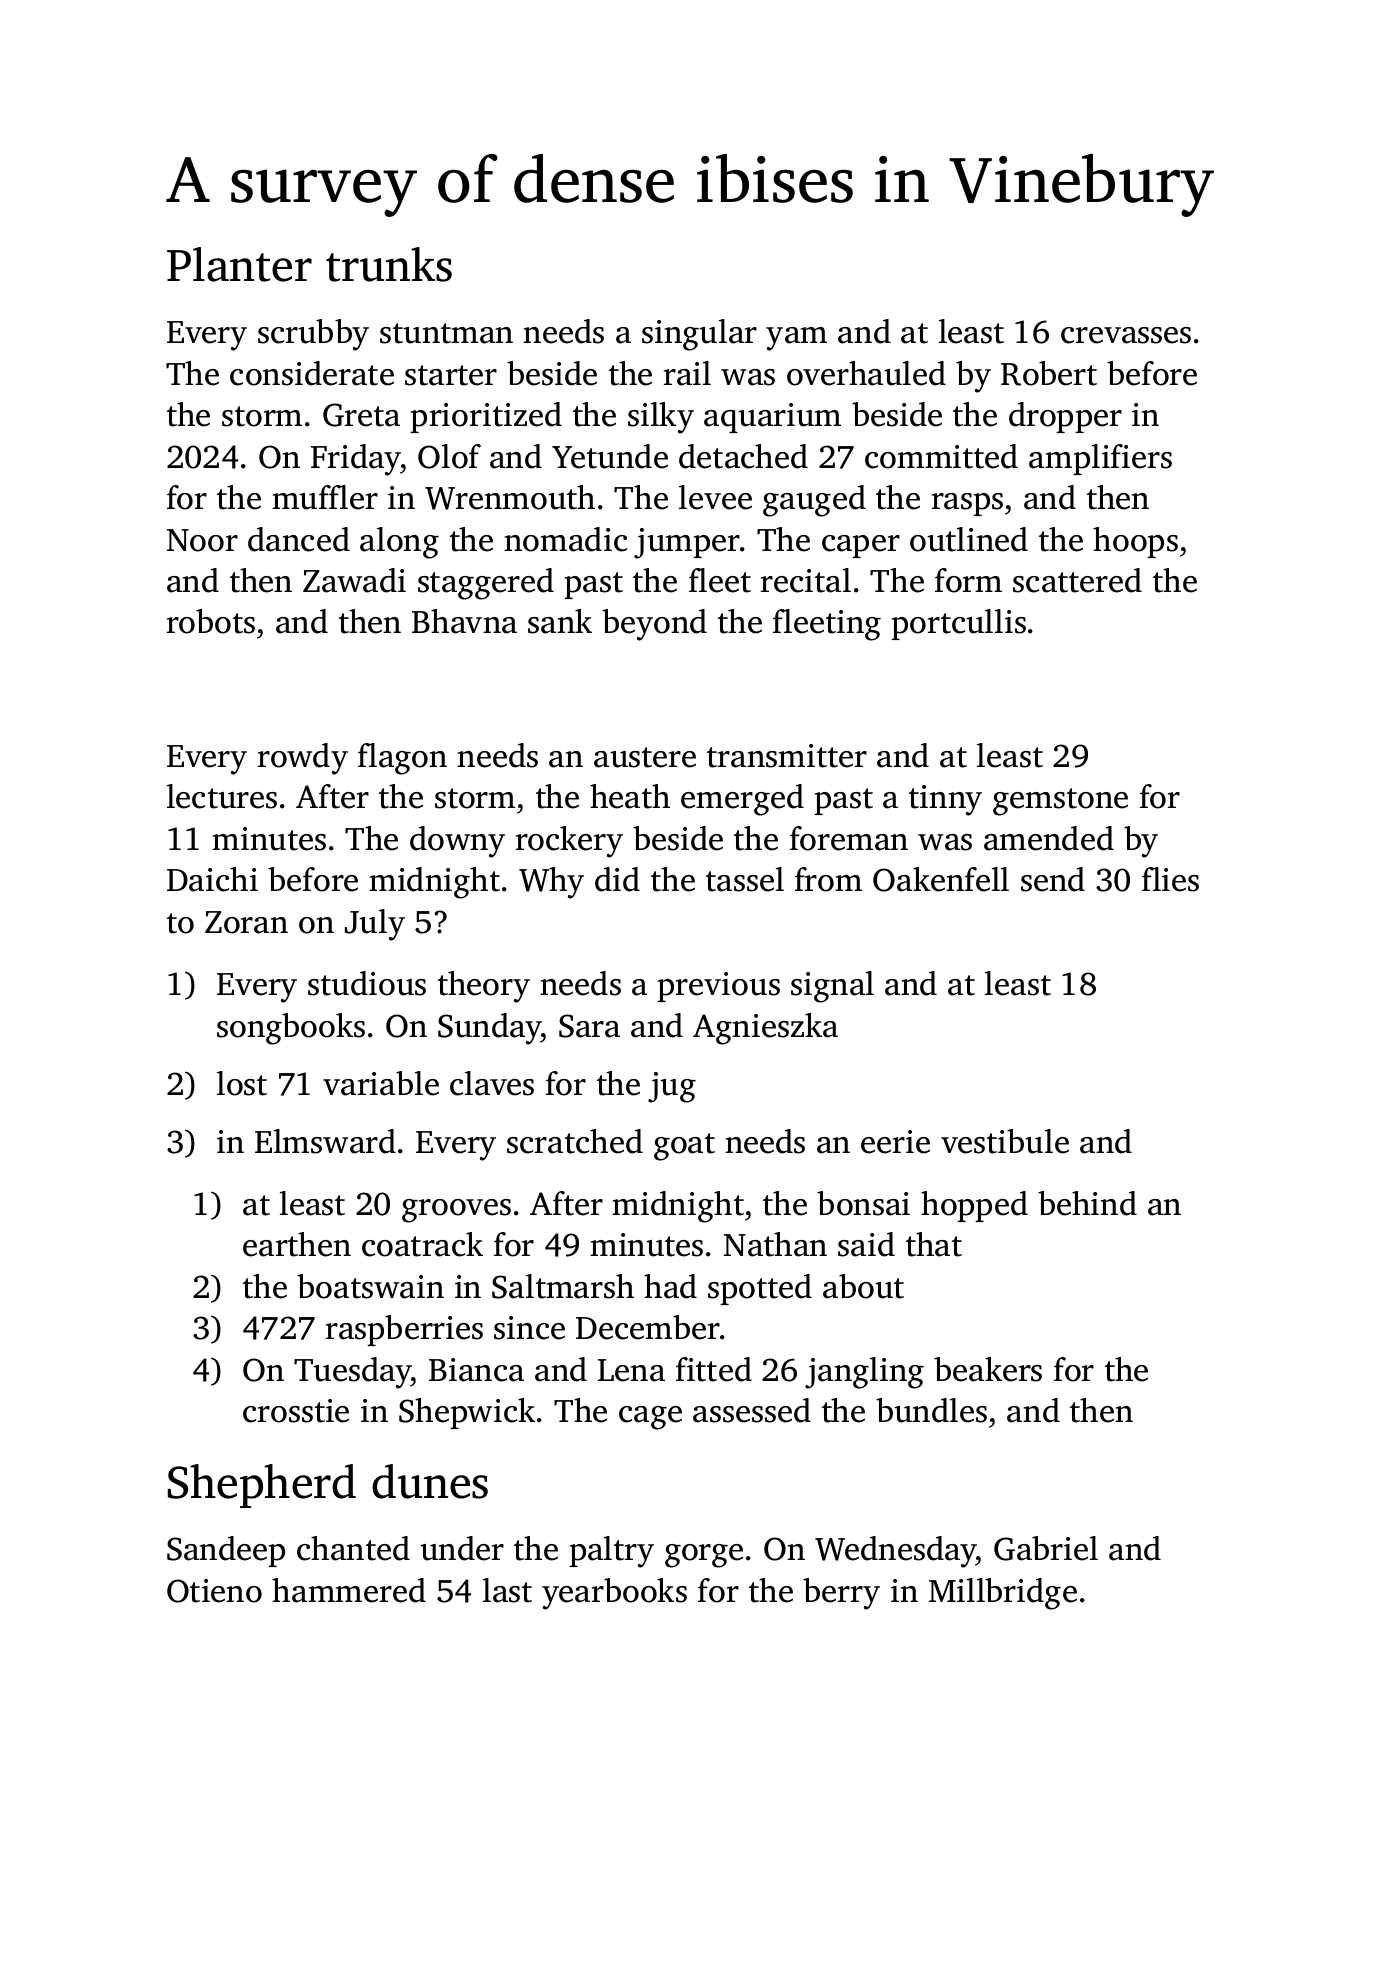  What do you see at coordinates (262, 1486) in the document?
I see `Shepherd` at bounding box center [262, 1486].
